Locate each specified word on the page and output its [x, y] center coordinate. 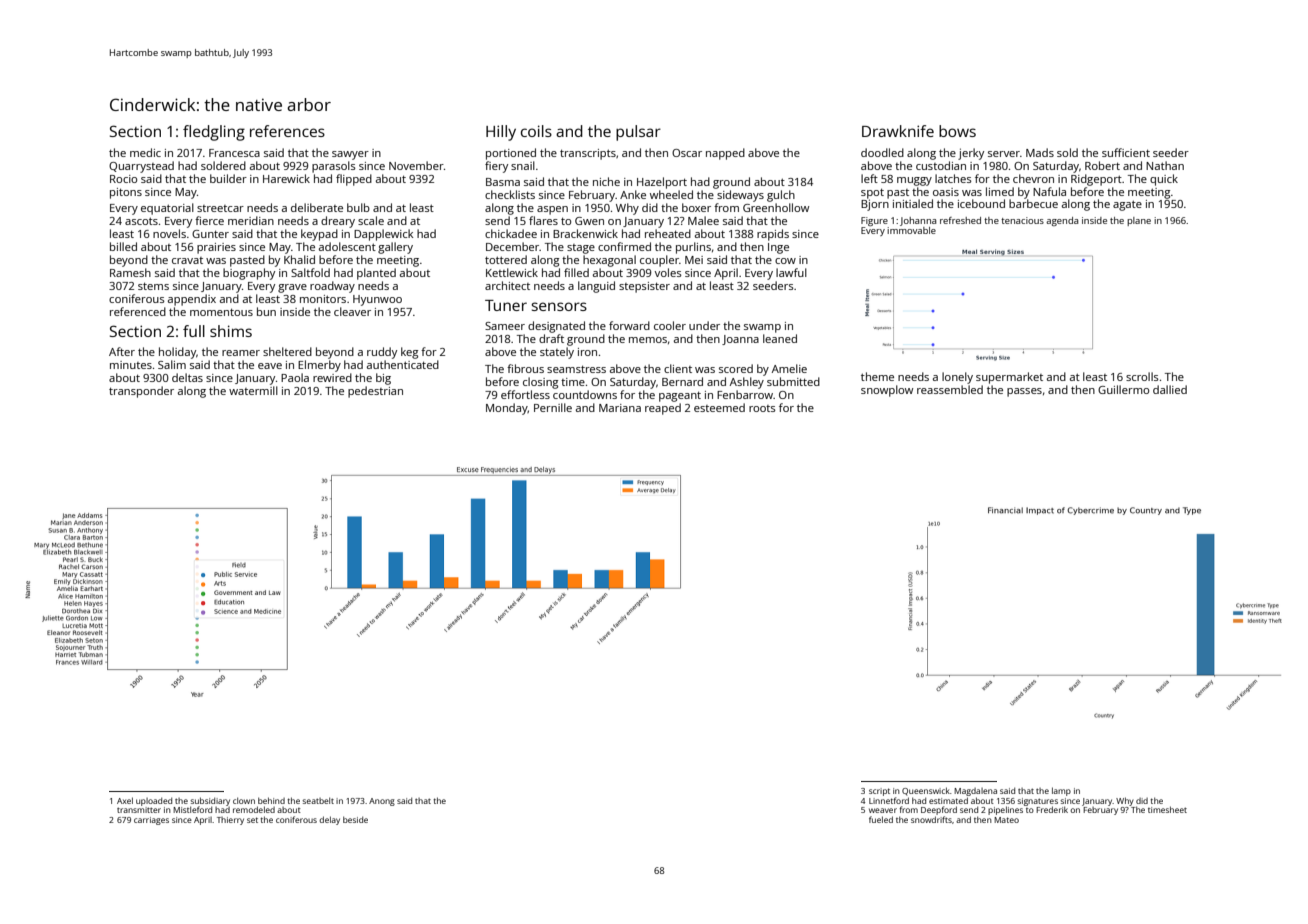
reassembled [950, 389]
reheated [668, 233]
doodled [882, 152]
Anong [382, 802]
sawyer [350, 155]
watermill [253, 390]
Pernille [553, 407]
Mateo [1006, 820]
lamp [1061, 791]
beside [355, 819]
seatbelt [318, 800]
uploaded [154, 801]
